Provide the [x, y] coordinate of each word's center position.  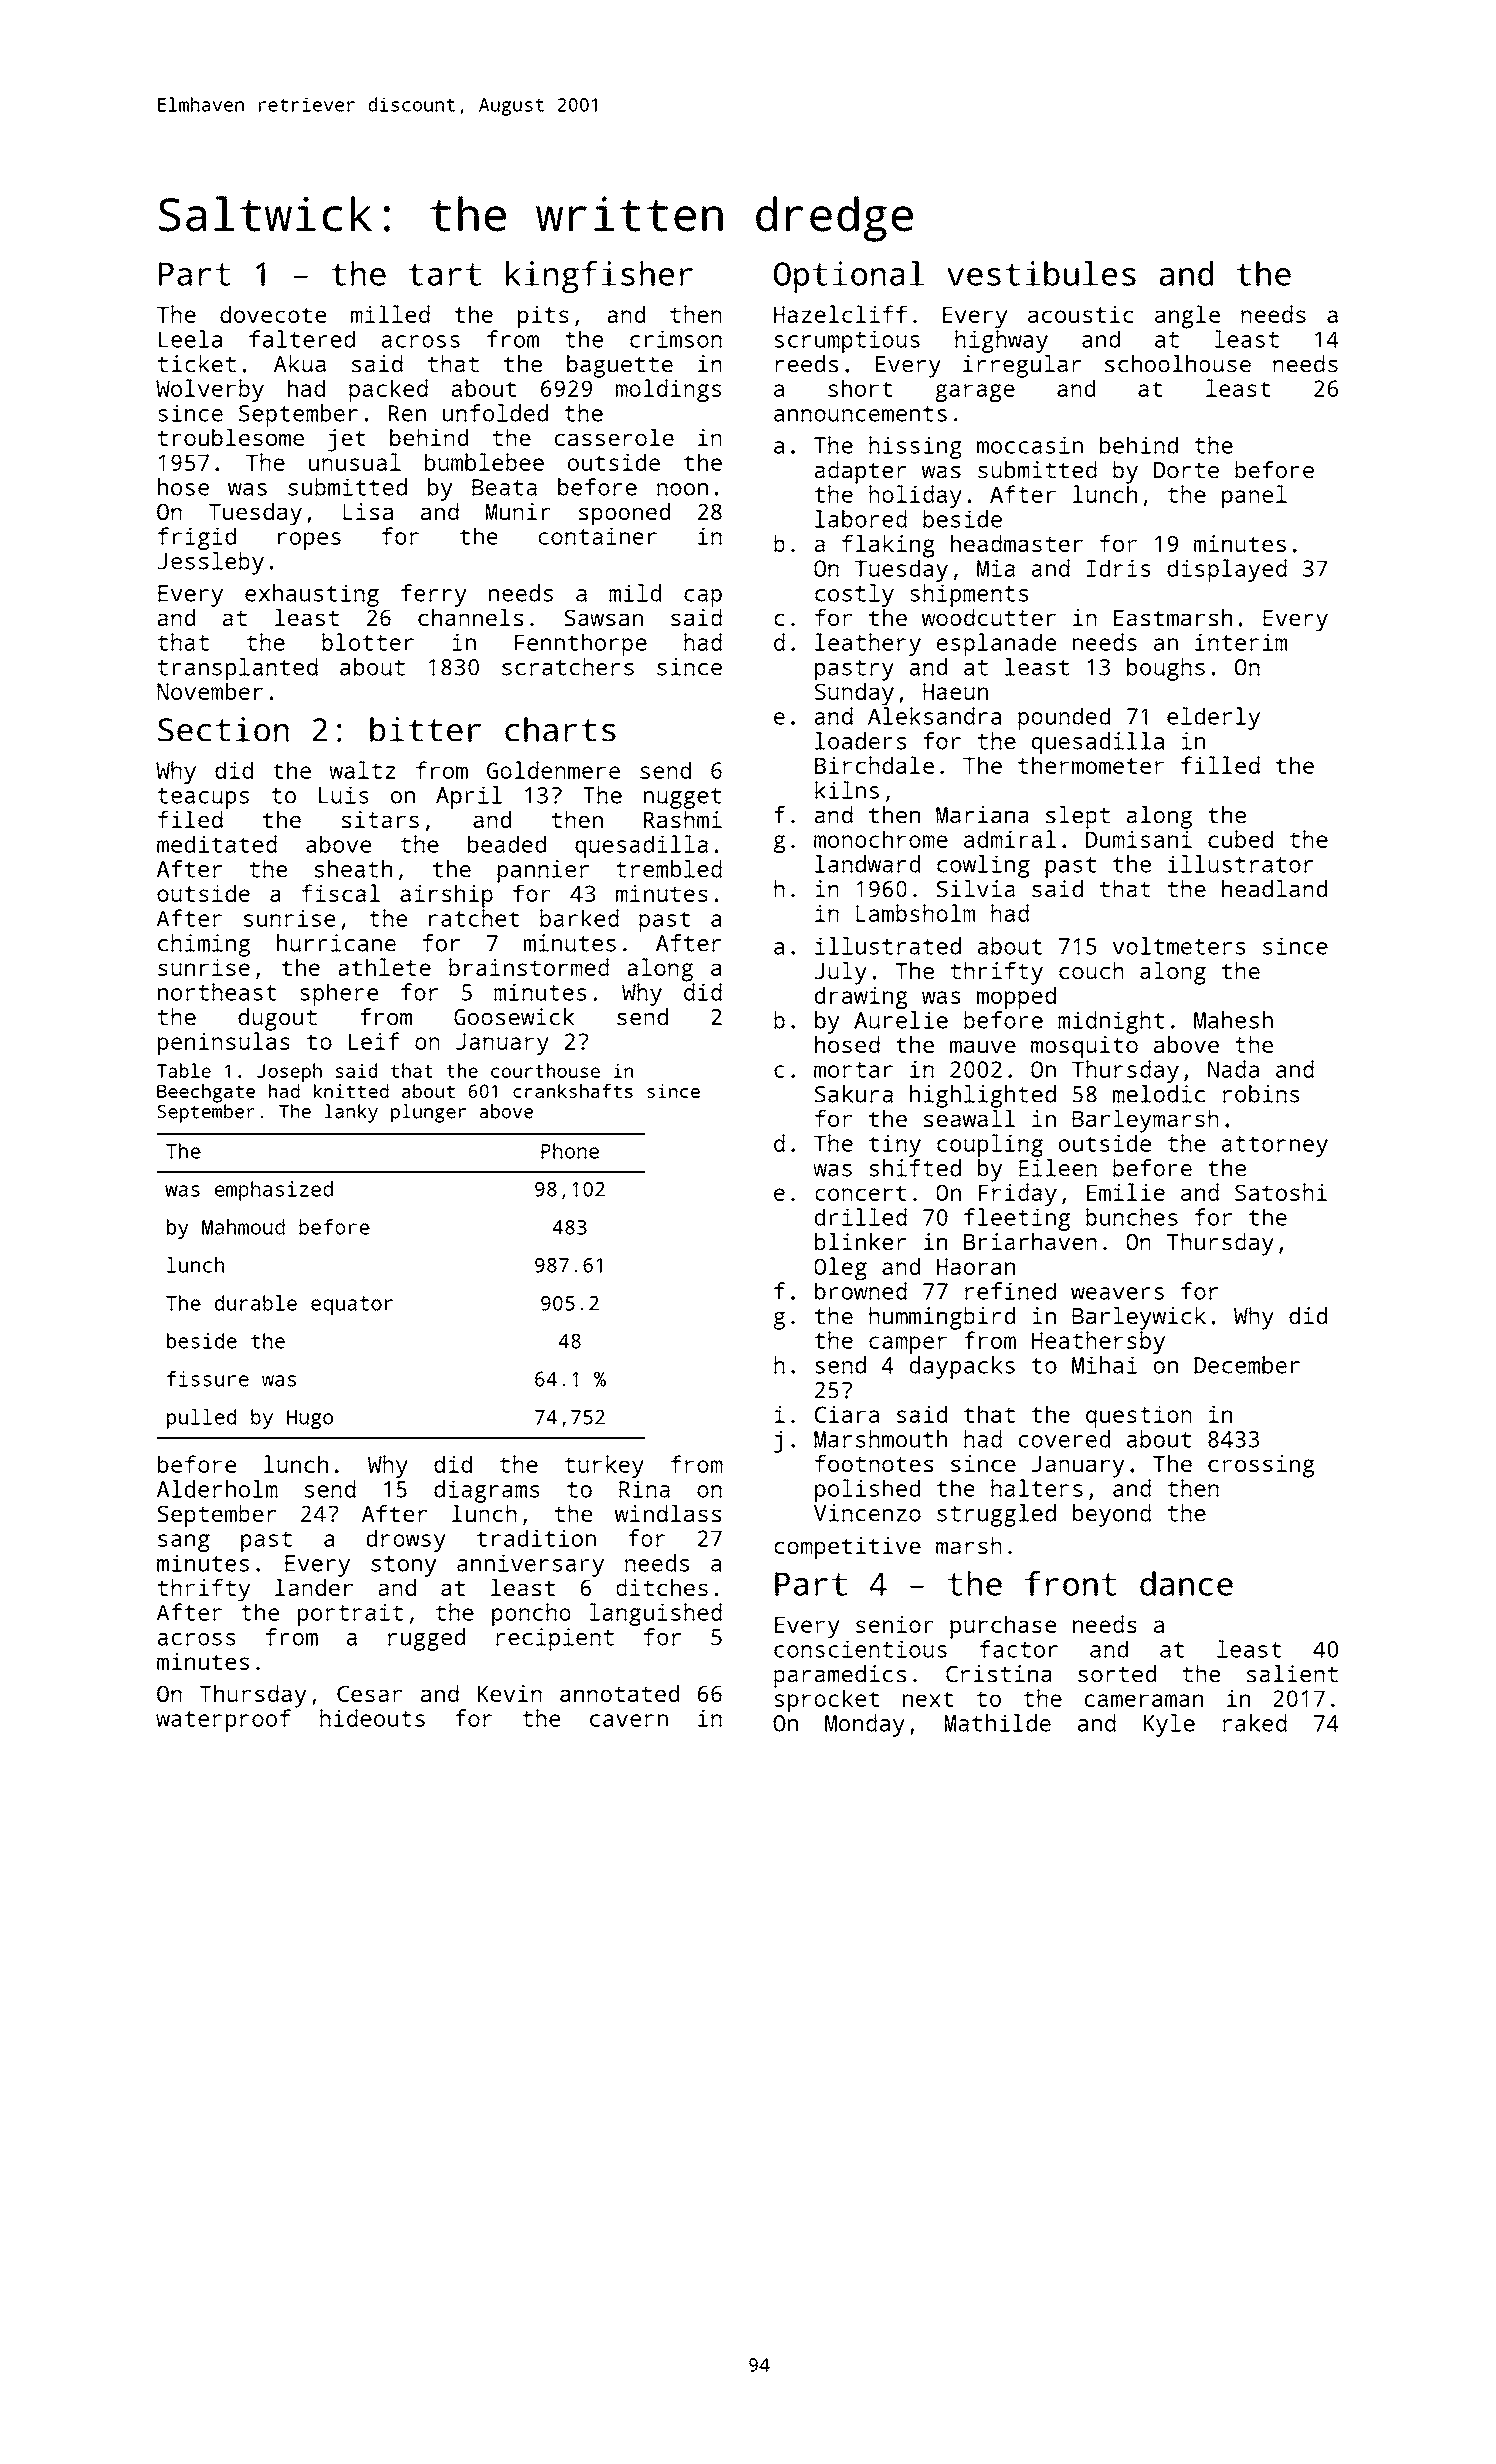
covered [1064, 1439]
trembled [669, 869]
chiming [204, 945]
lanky [351, 1113]
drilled [861, 1217]
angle [1187, 317]
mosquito [1084, 1047]
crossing [1261, 1466]
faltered [302, 339]
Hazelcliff [840, 314]
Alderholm [217, 1489]
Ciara [847, 1414]
